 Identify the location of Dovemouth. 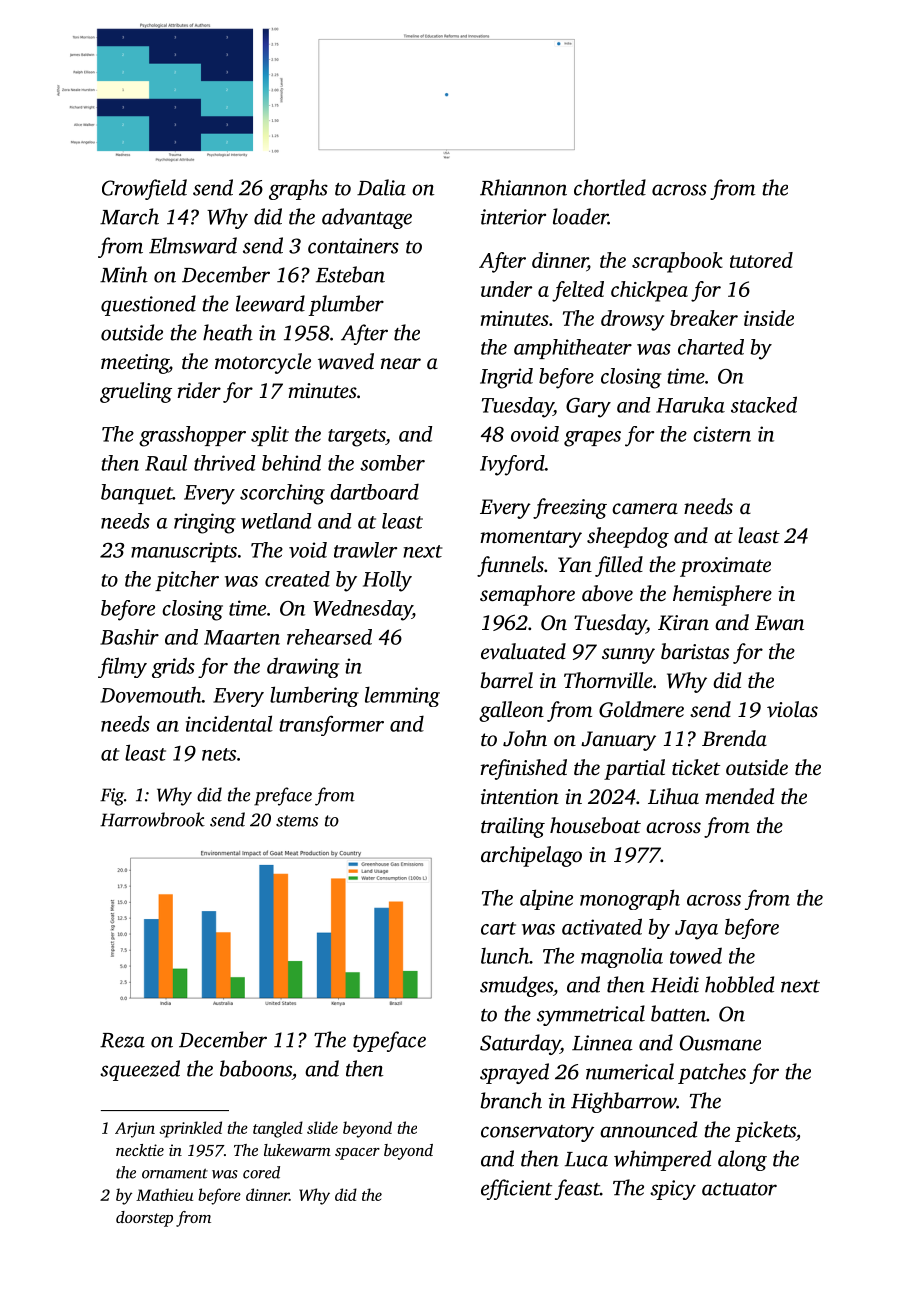
(151, 694).
